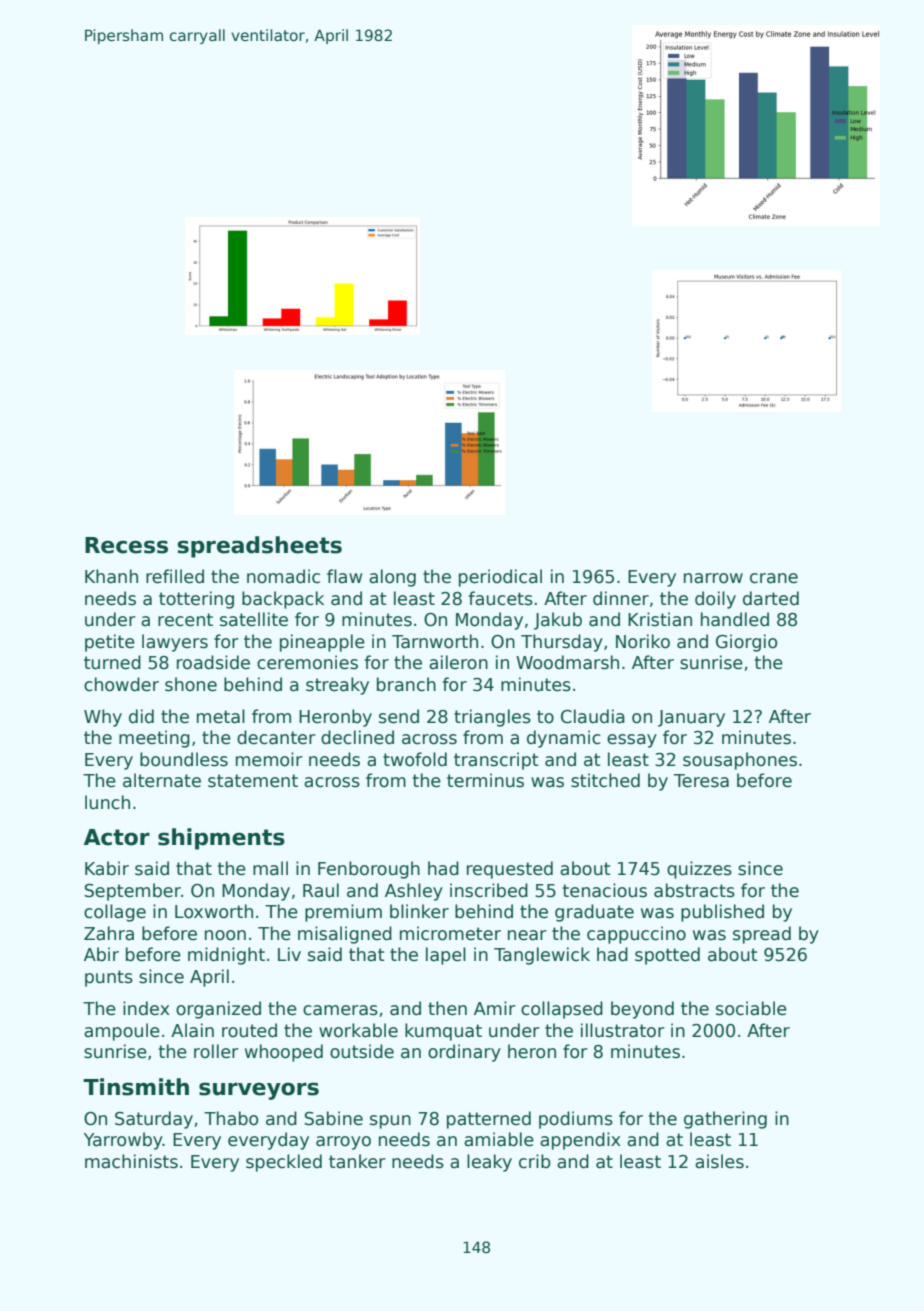 The width and height of the screenshot is (924, 1311). I want to click on narrow, so click(713, 578).
